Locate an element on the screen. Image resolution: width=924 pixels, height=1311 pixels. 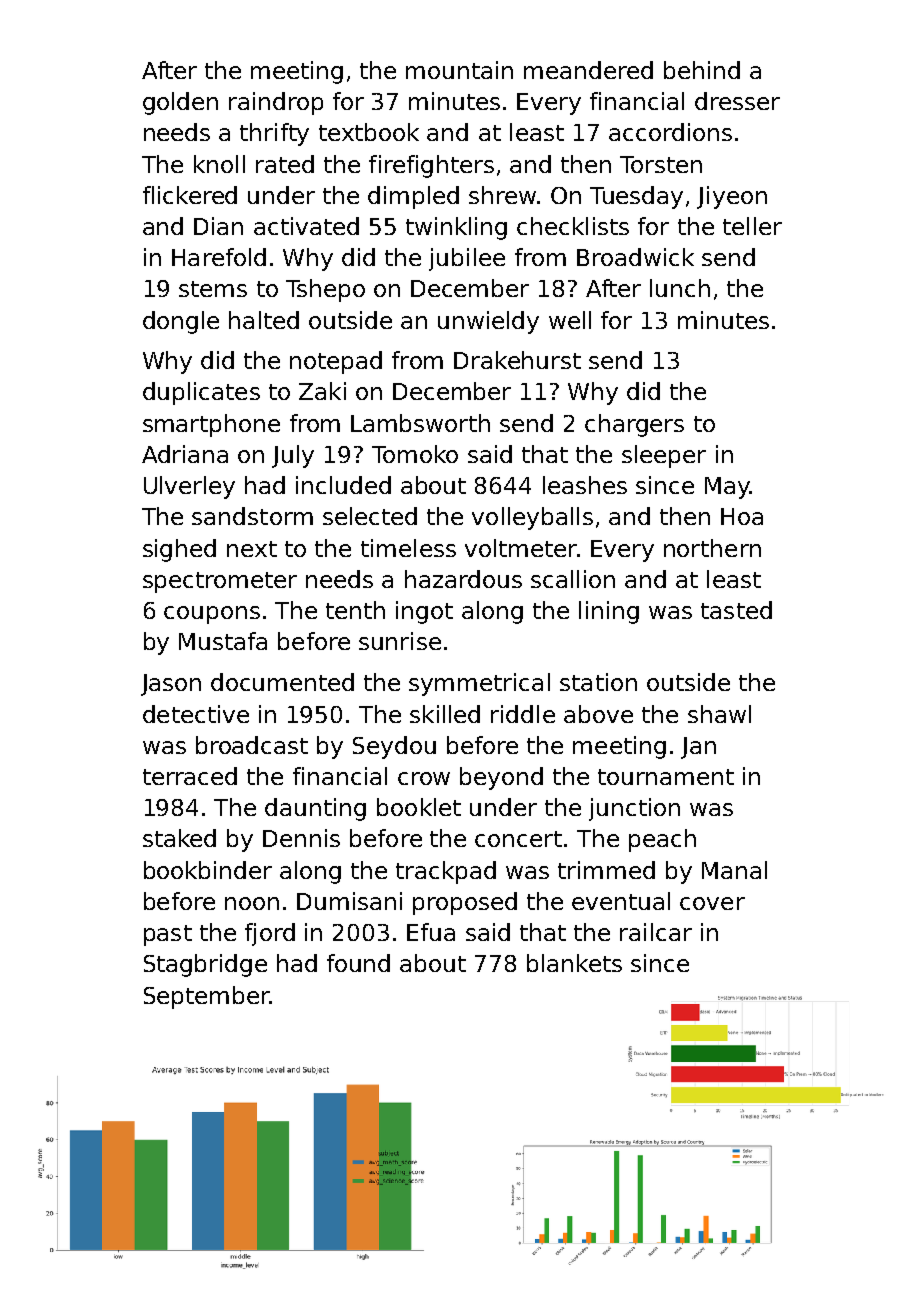
Drakehurst is located at coordinates (517, 360).
